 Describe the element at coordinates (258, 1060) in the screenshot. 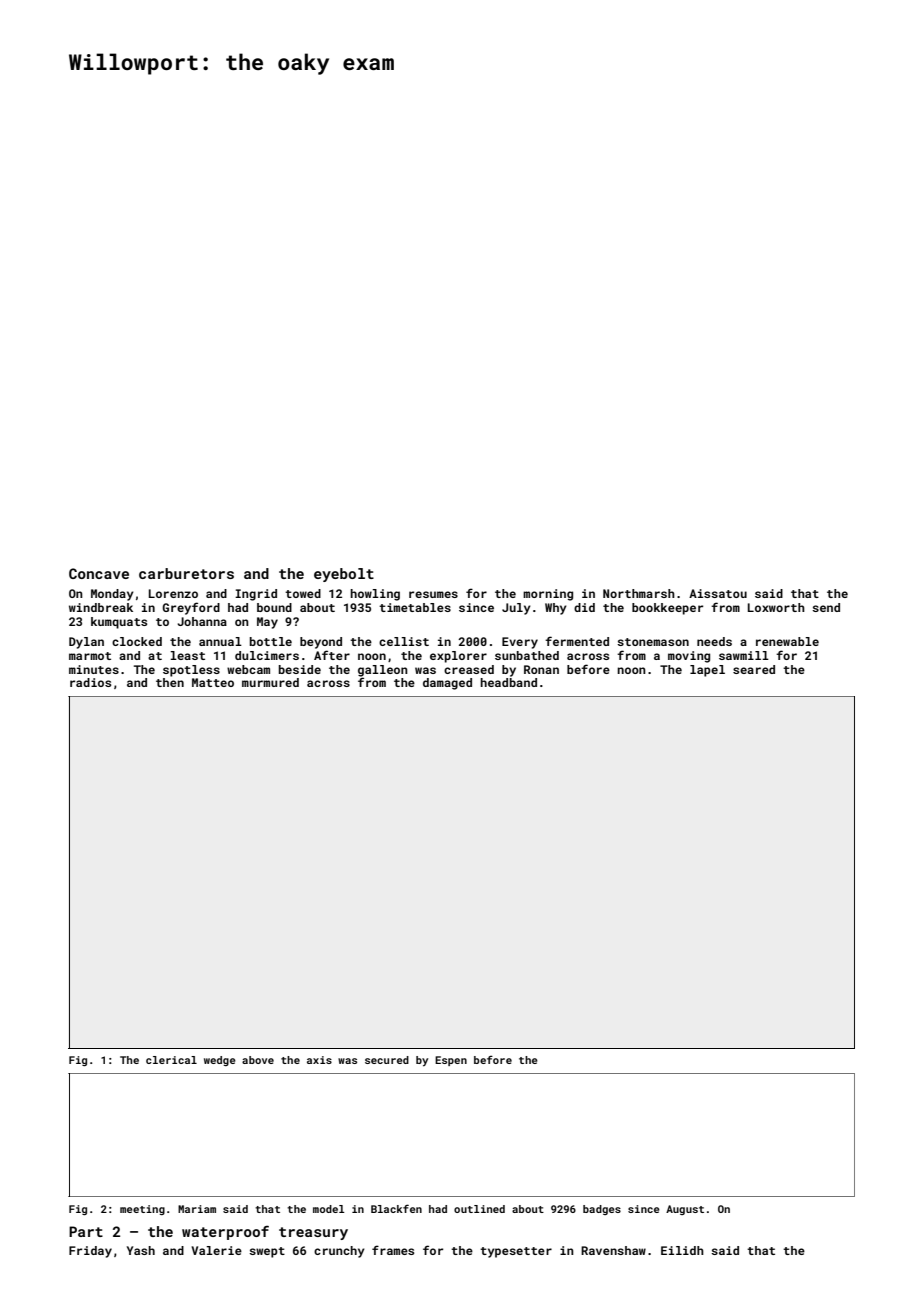

I see `above` at that location.
